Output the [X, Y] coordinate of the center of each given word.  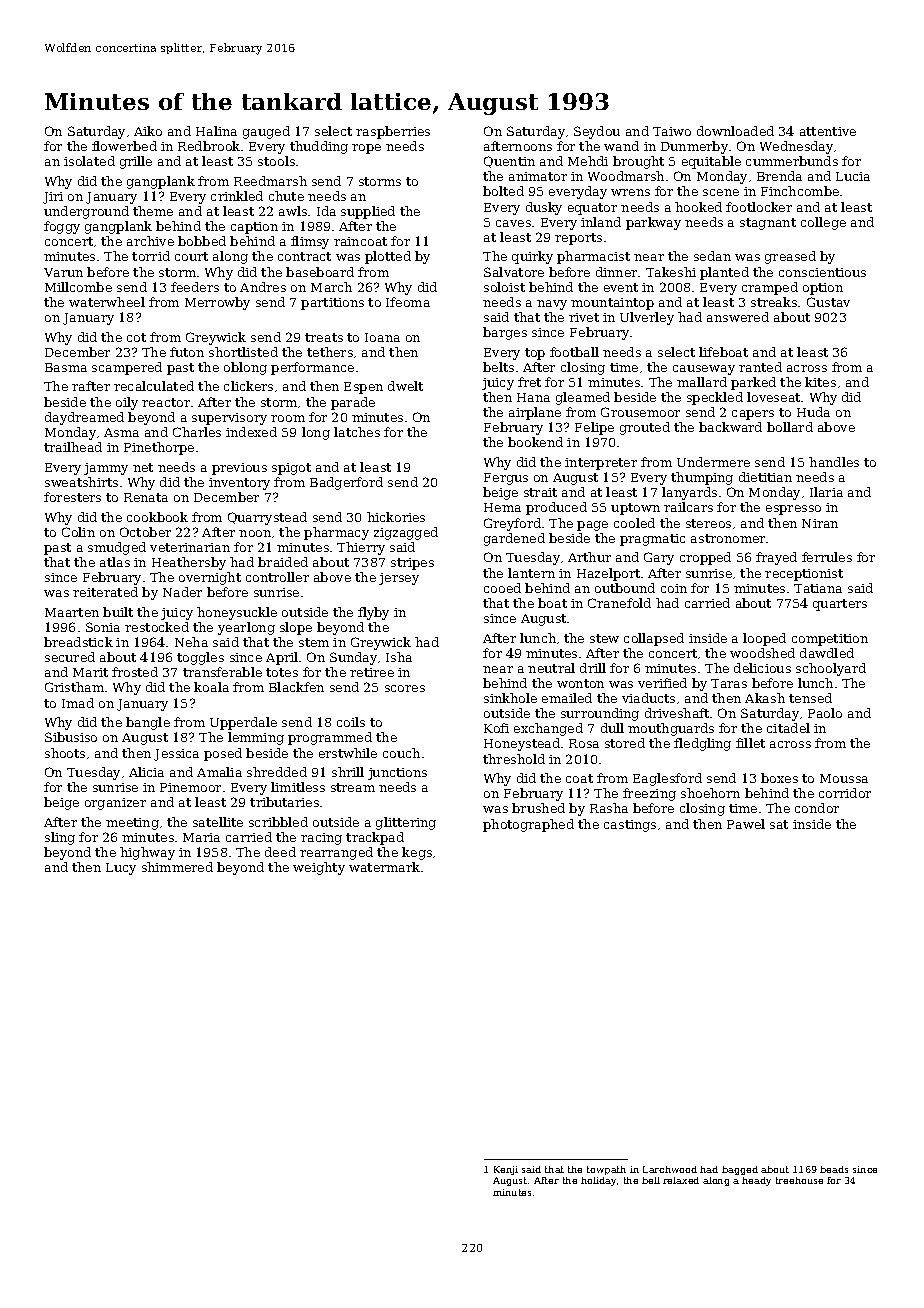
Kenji [506, 1170]
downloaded [735, 131]
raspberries [393, 132]
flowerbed [124, 146]
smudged [117, 548]
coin [674, 588]
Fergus [506, 479]
